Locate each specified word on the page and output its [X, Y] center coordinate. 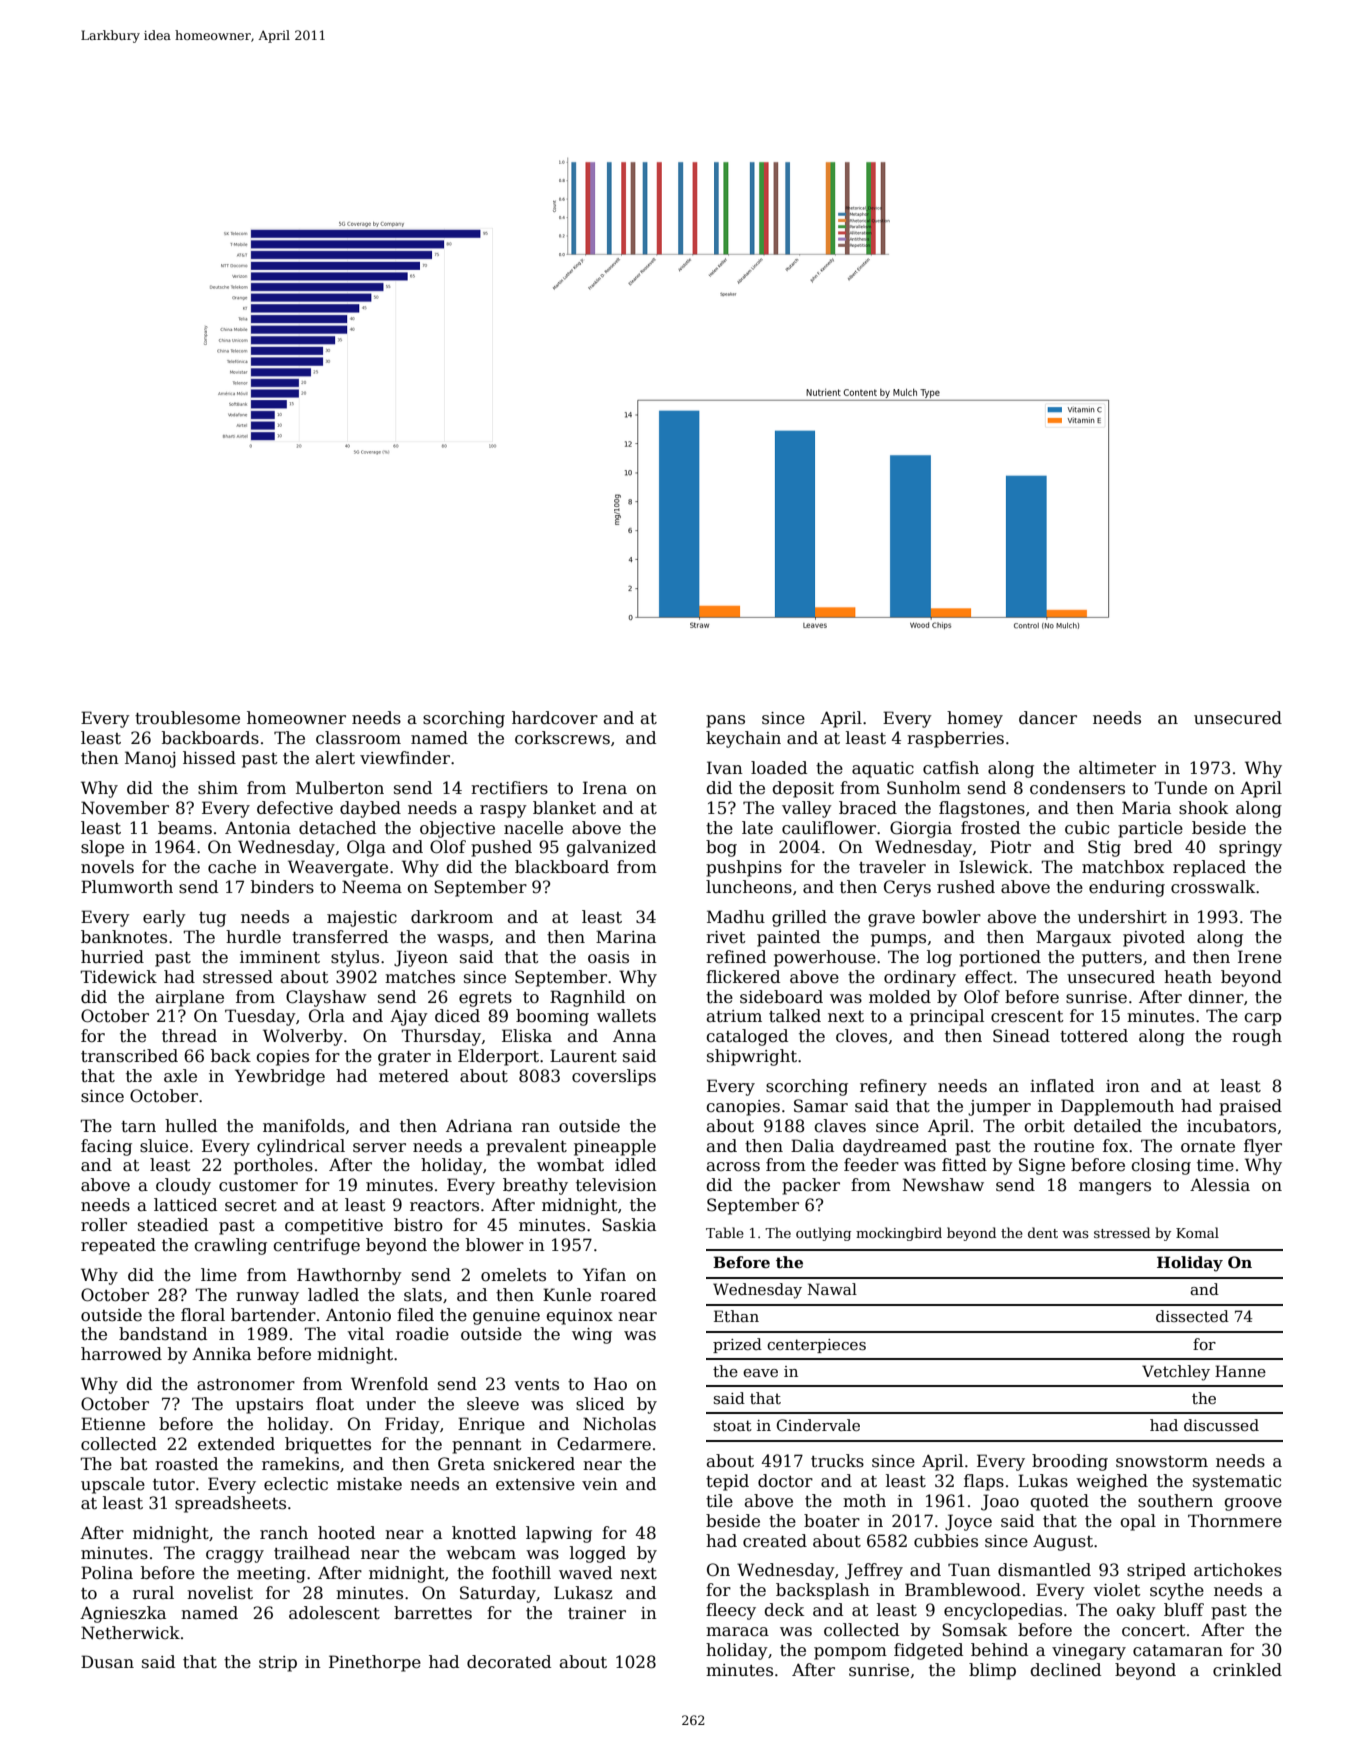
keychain [743, 739]
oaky [1136, 1611]
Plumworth [127, 887]
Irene [1260, 957]
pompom [850, 1653]
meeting [271, 1575]
